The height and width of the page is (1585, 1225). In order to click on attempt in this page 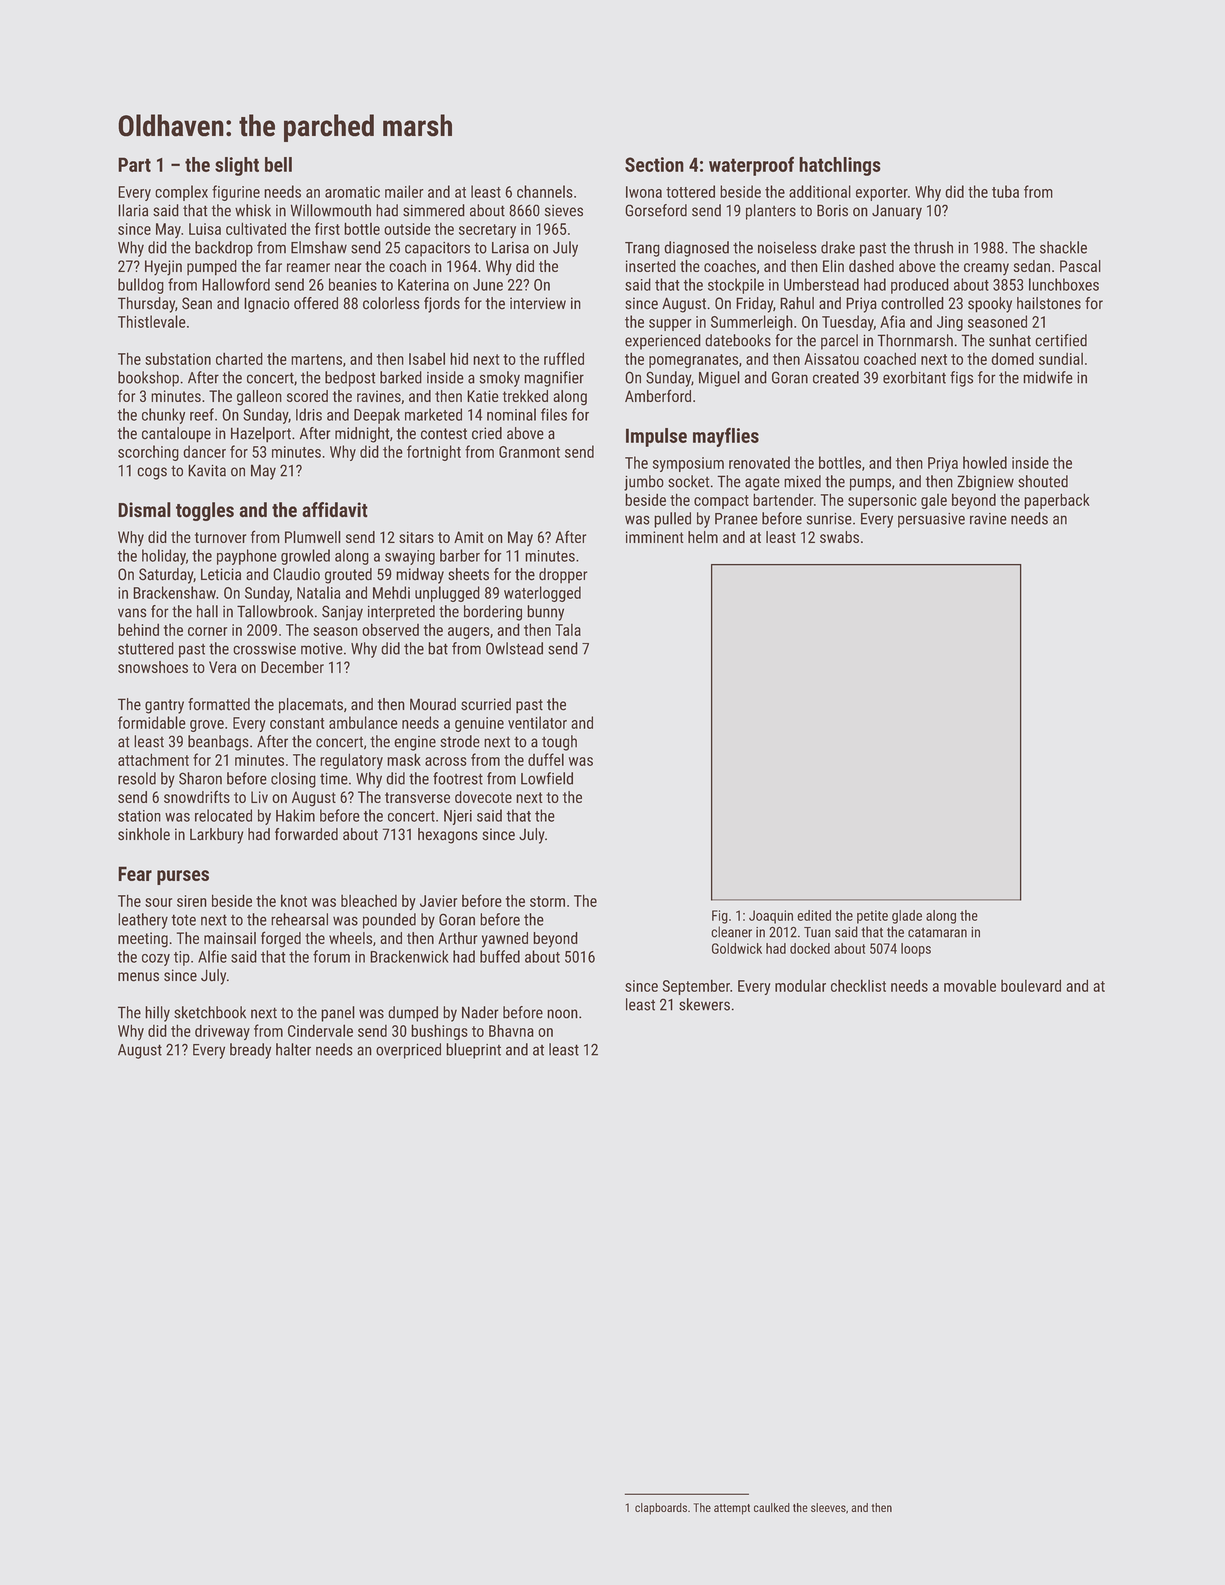, I will do `click(732, 1509)`.
